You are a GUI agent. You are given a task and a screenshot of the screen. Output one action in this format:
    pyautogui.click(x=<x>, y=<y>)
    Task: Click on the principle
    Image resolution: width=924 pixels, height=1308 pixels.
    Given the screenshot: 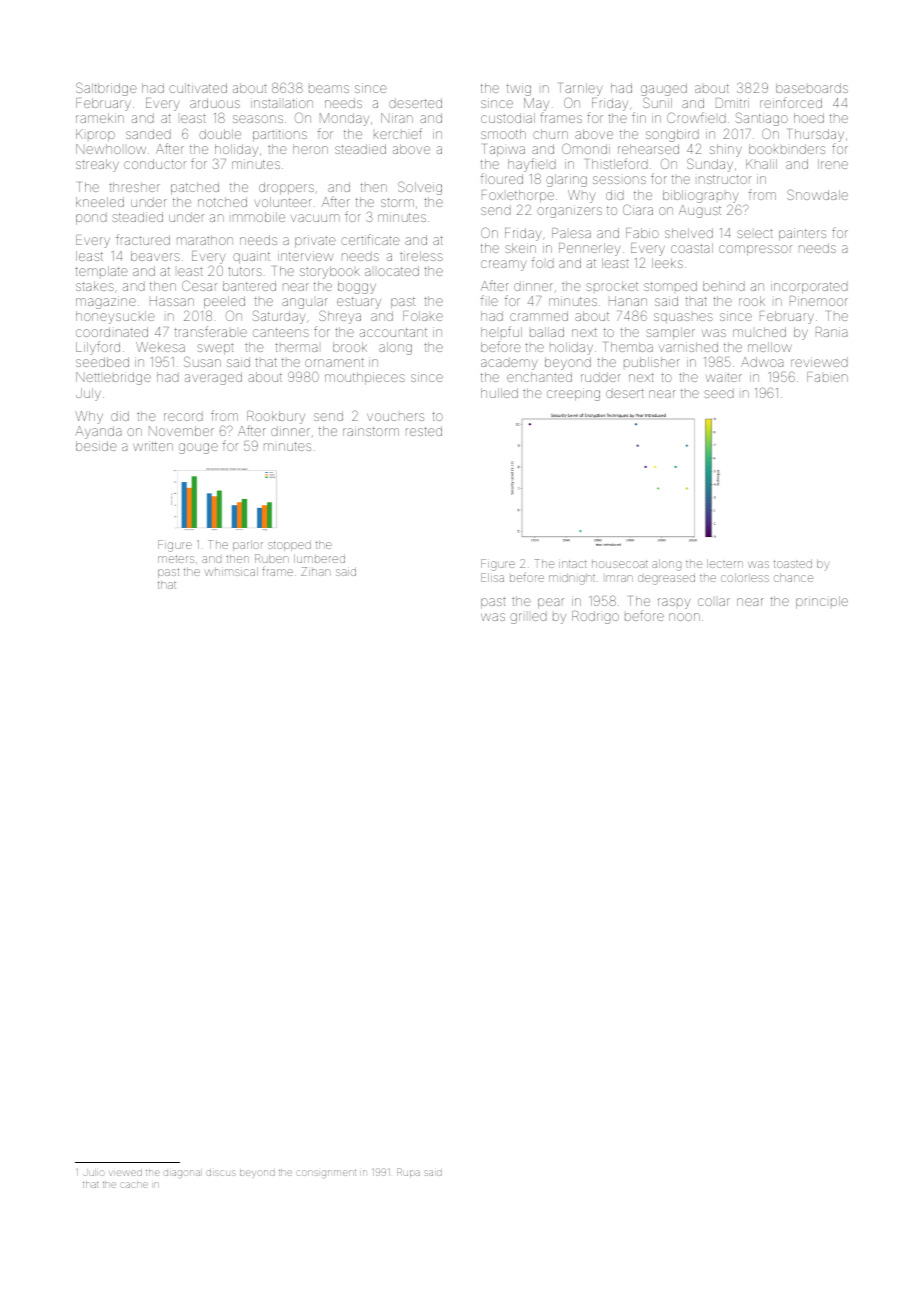 What is the action you would take?
    pyautogui.click(x=822, y=602)
